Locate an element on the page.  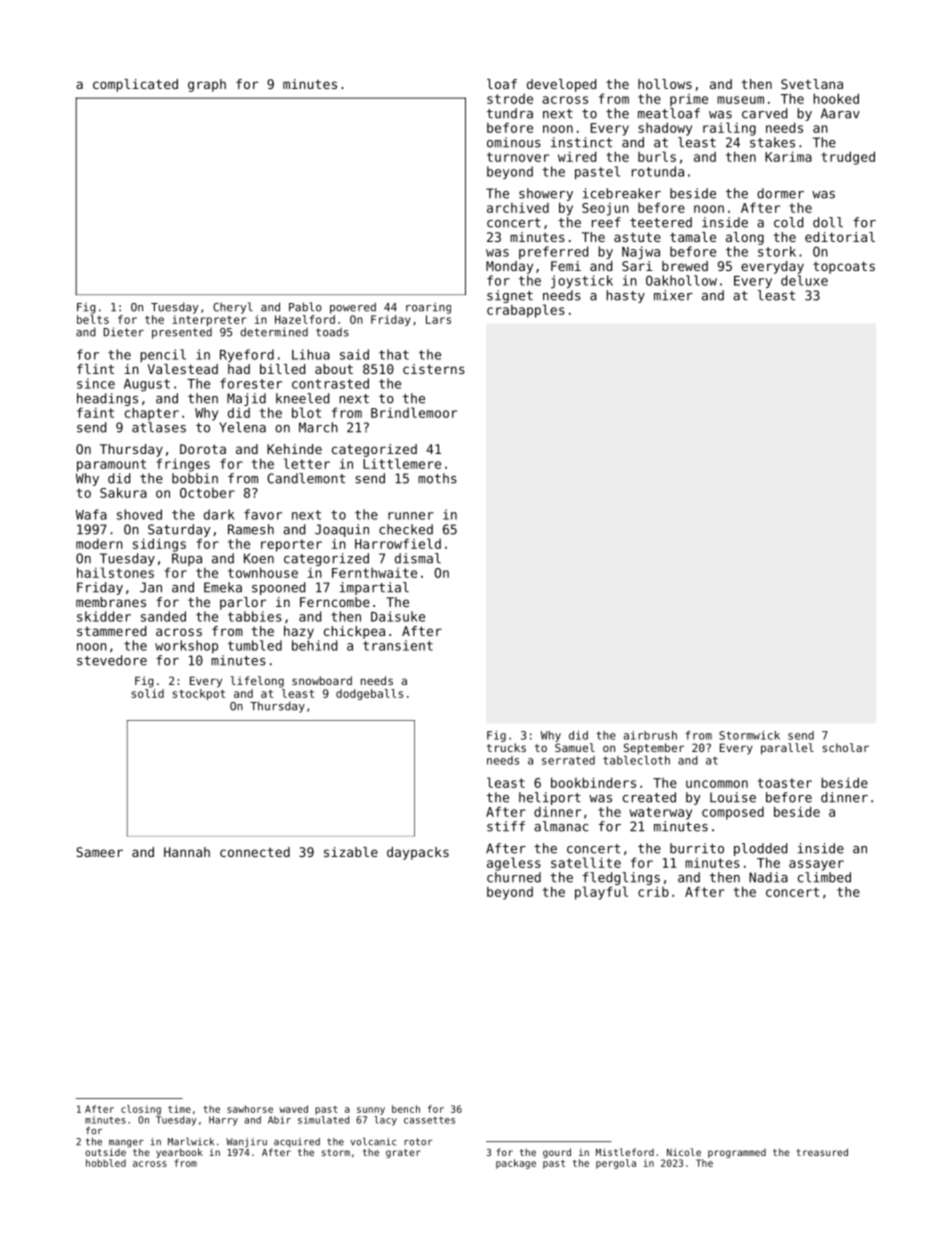
waved is located at coordinates (293, 1109).
